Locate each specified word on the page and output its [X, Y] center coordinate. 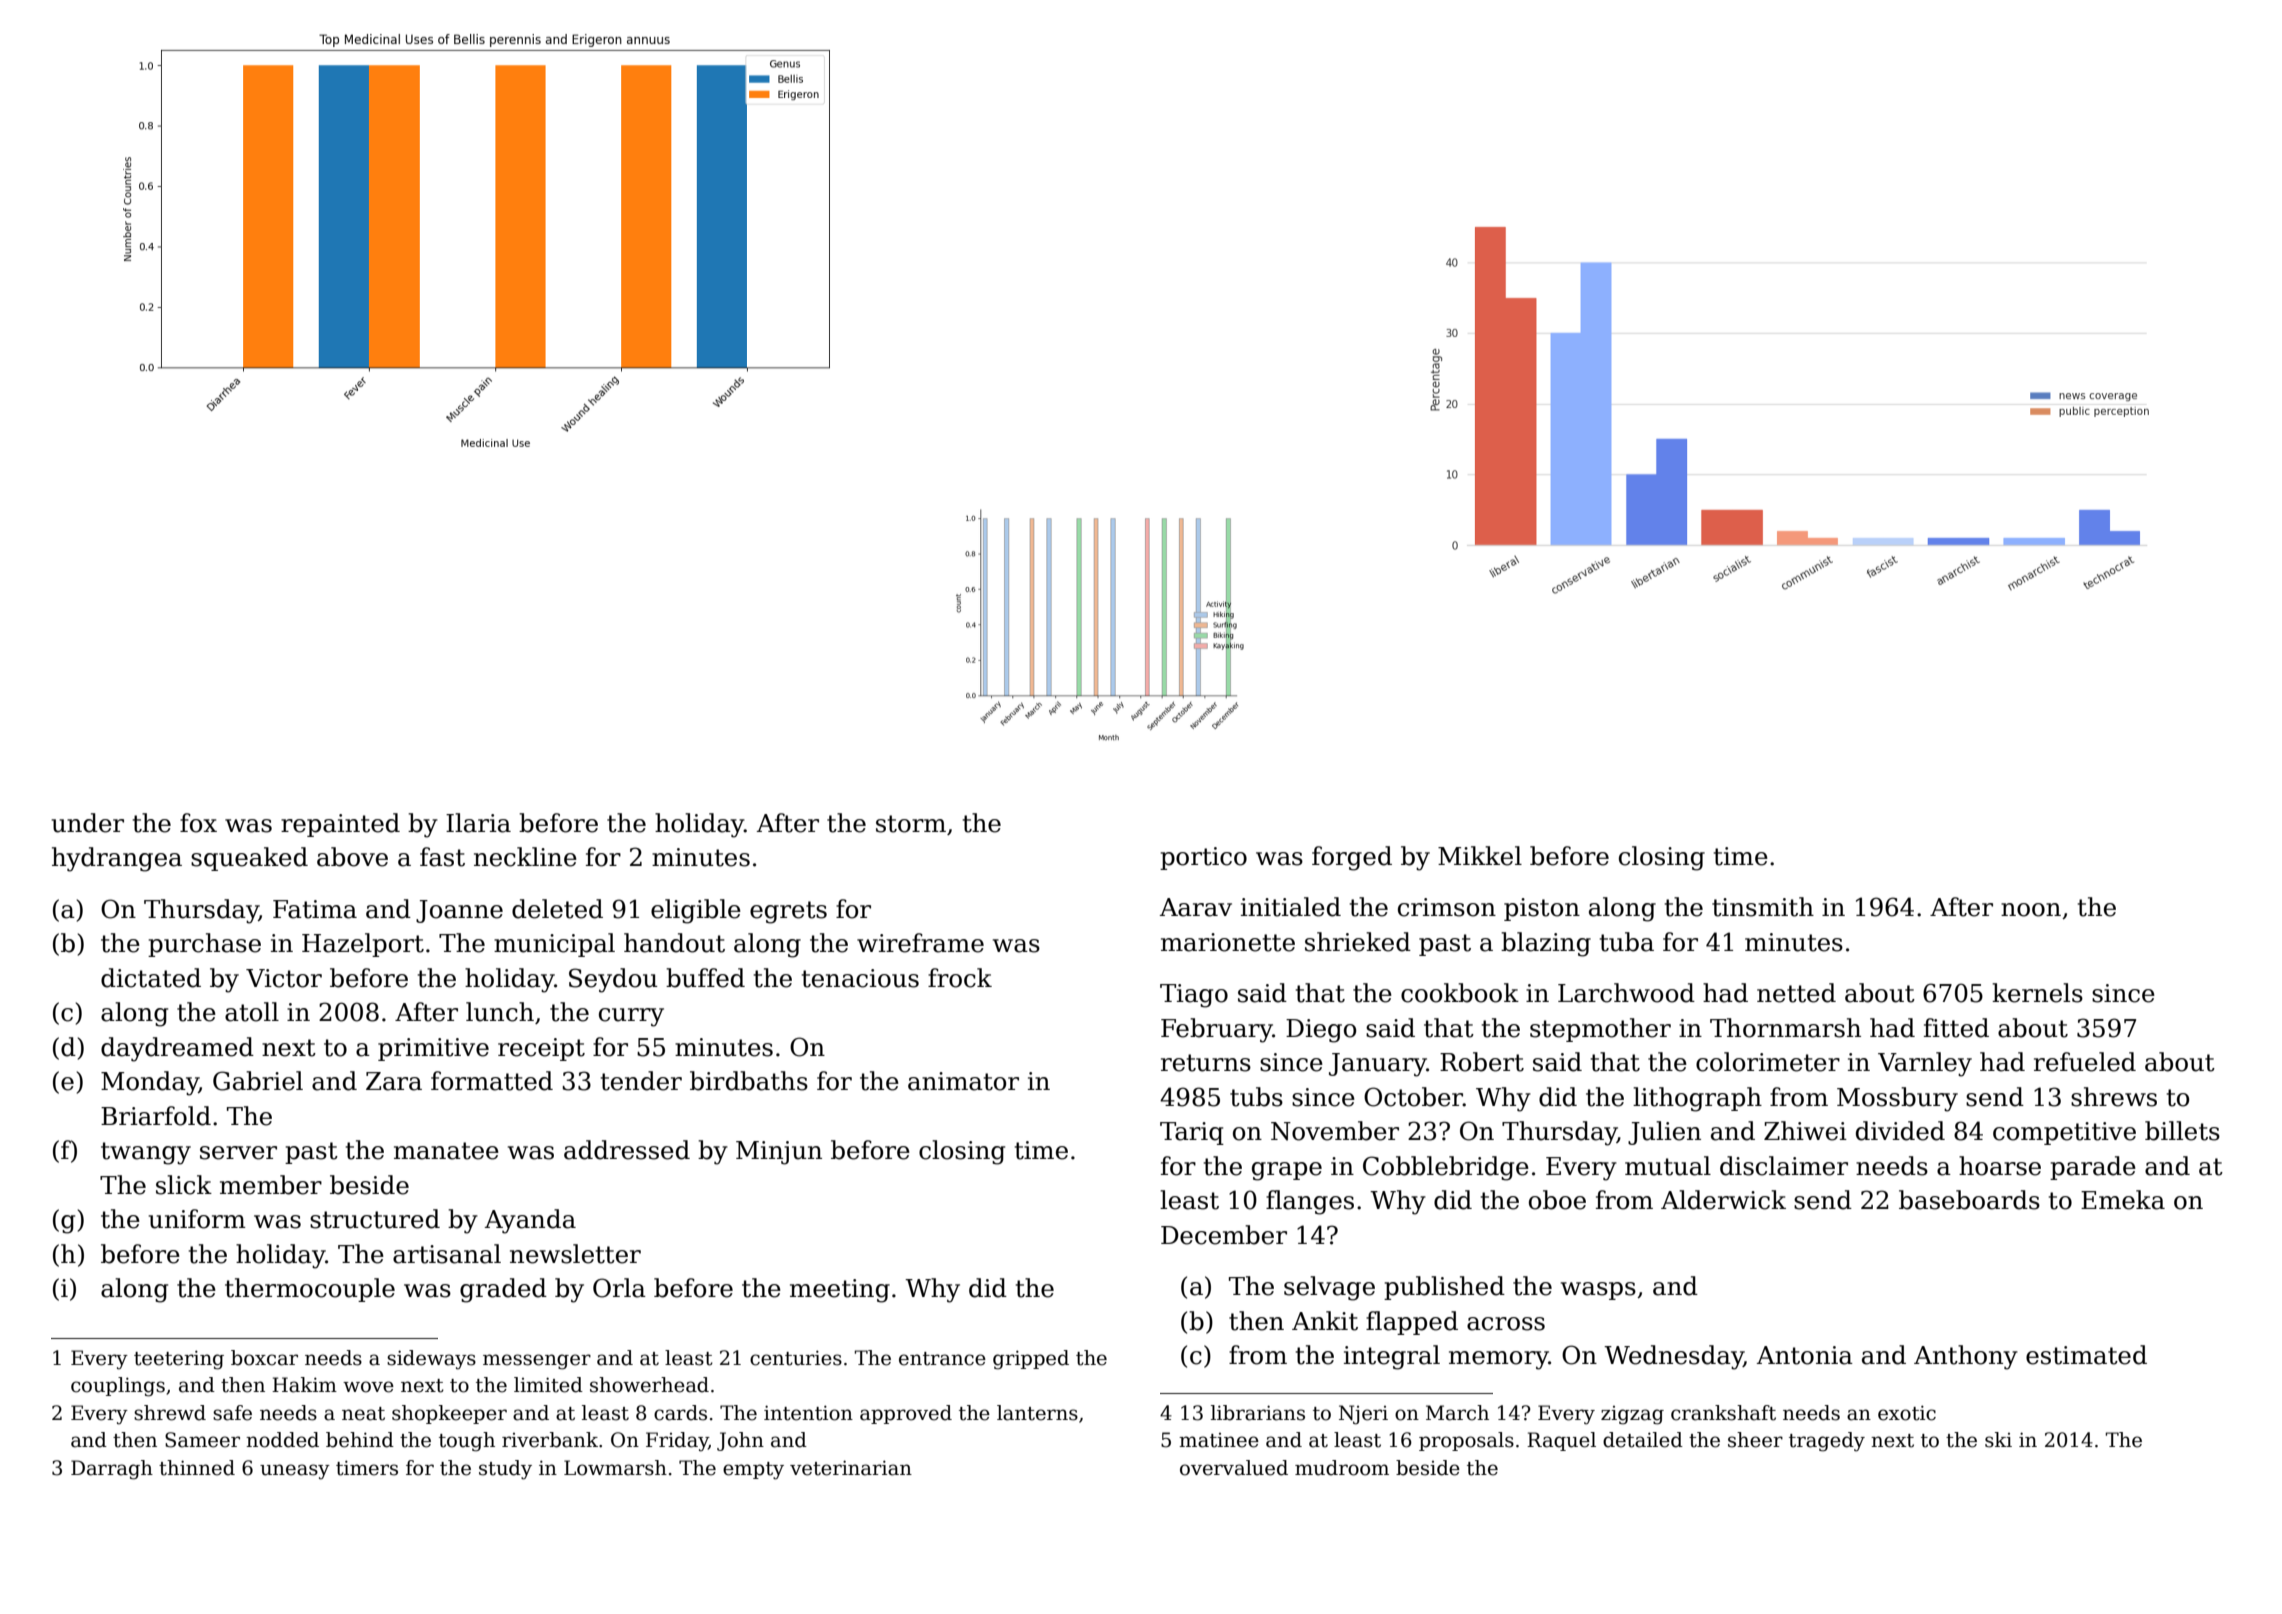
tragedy [1827, 1442]
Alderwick [1723, 1200]
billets [2182, 1131]
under [88, 823]
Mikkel [1480, 856]
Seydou [613, 980]
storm [911, 824]
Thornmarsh [1785, 1028]
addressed [627, 1150]
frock [960, 978]
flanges [1310, 1202]
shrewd [170, 1413]
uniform [197, 1219]
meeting [840, 1291]
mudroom [1342, 1468]
